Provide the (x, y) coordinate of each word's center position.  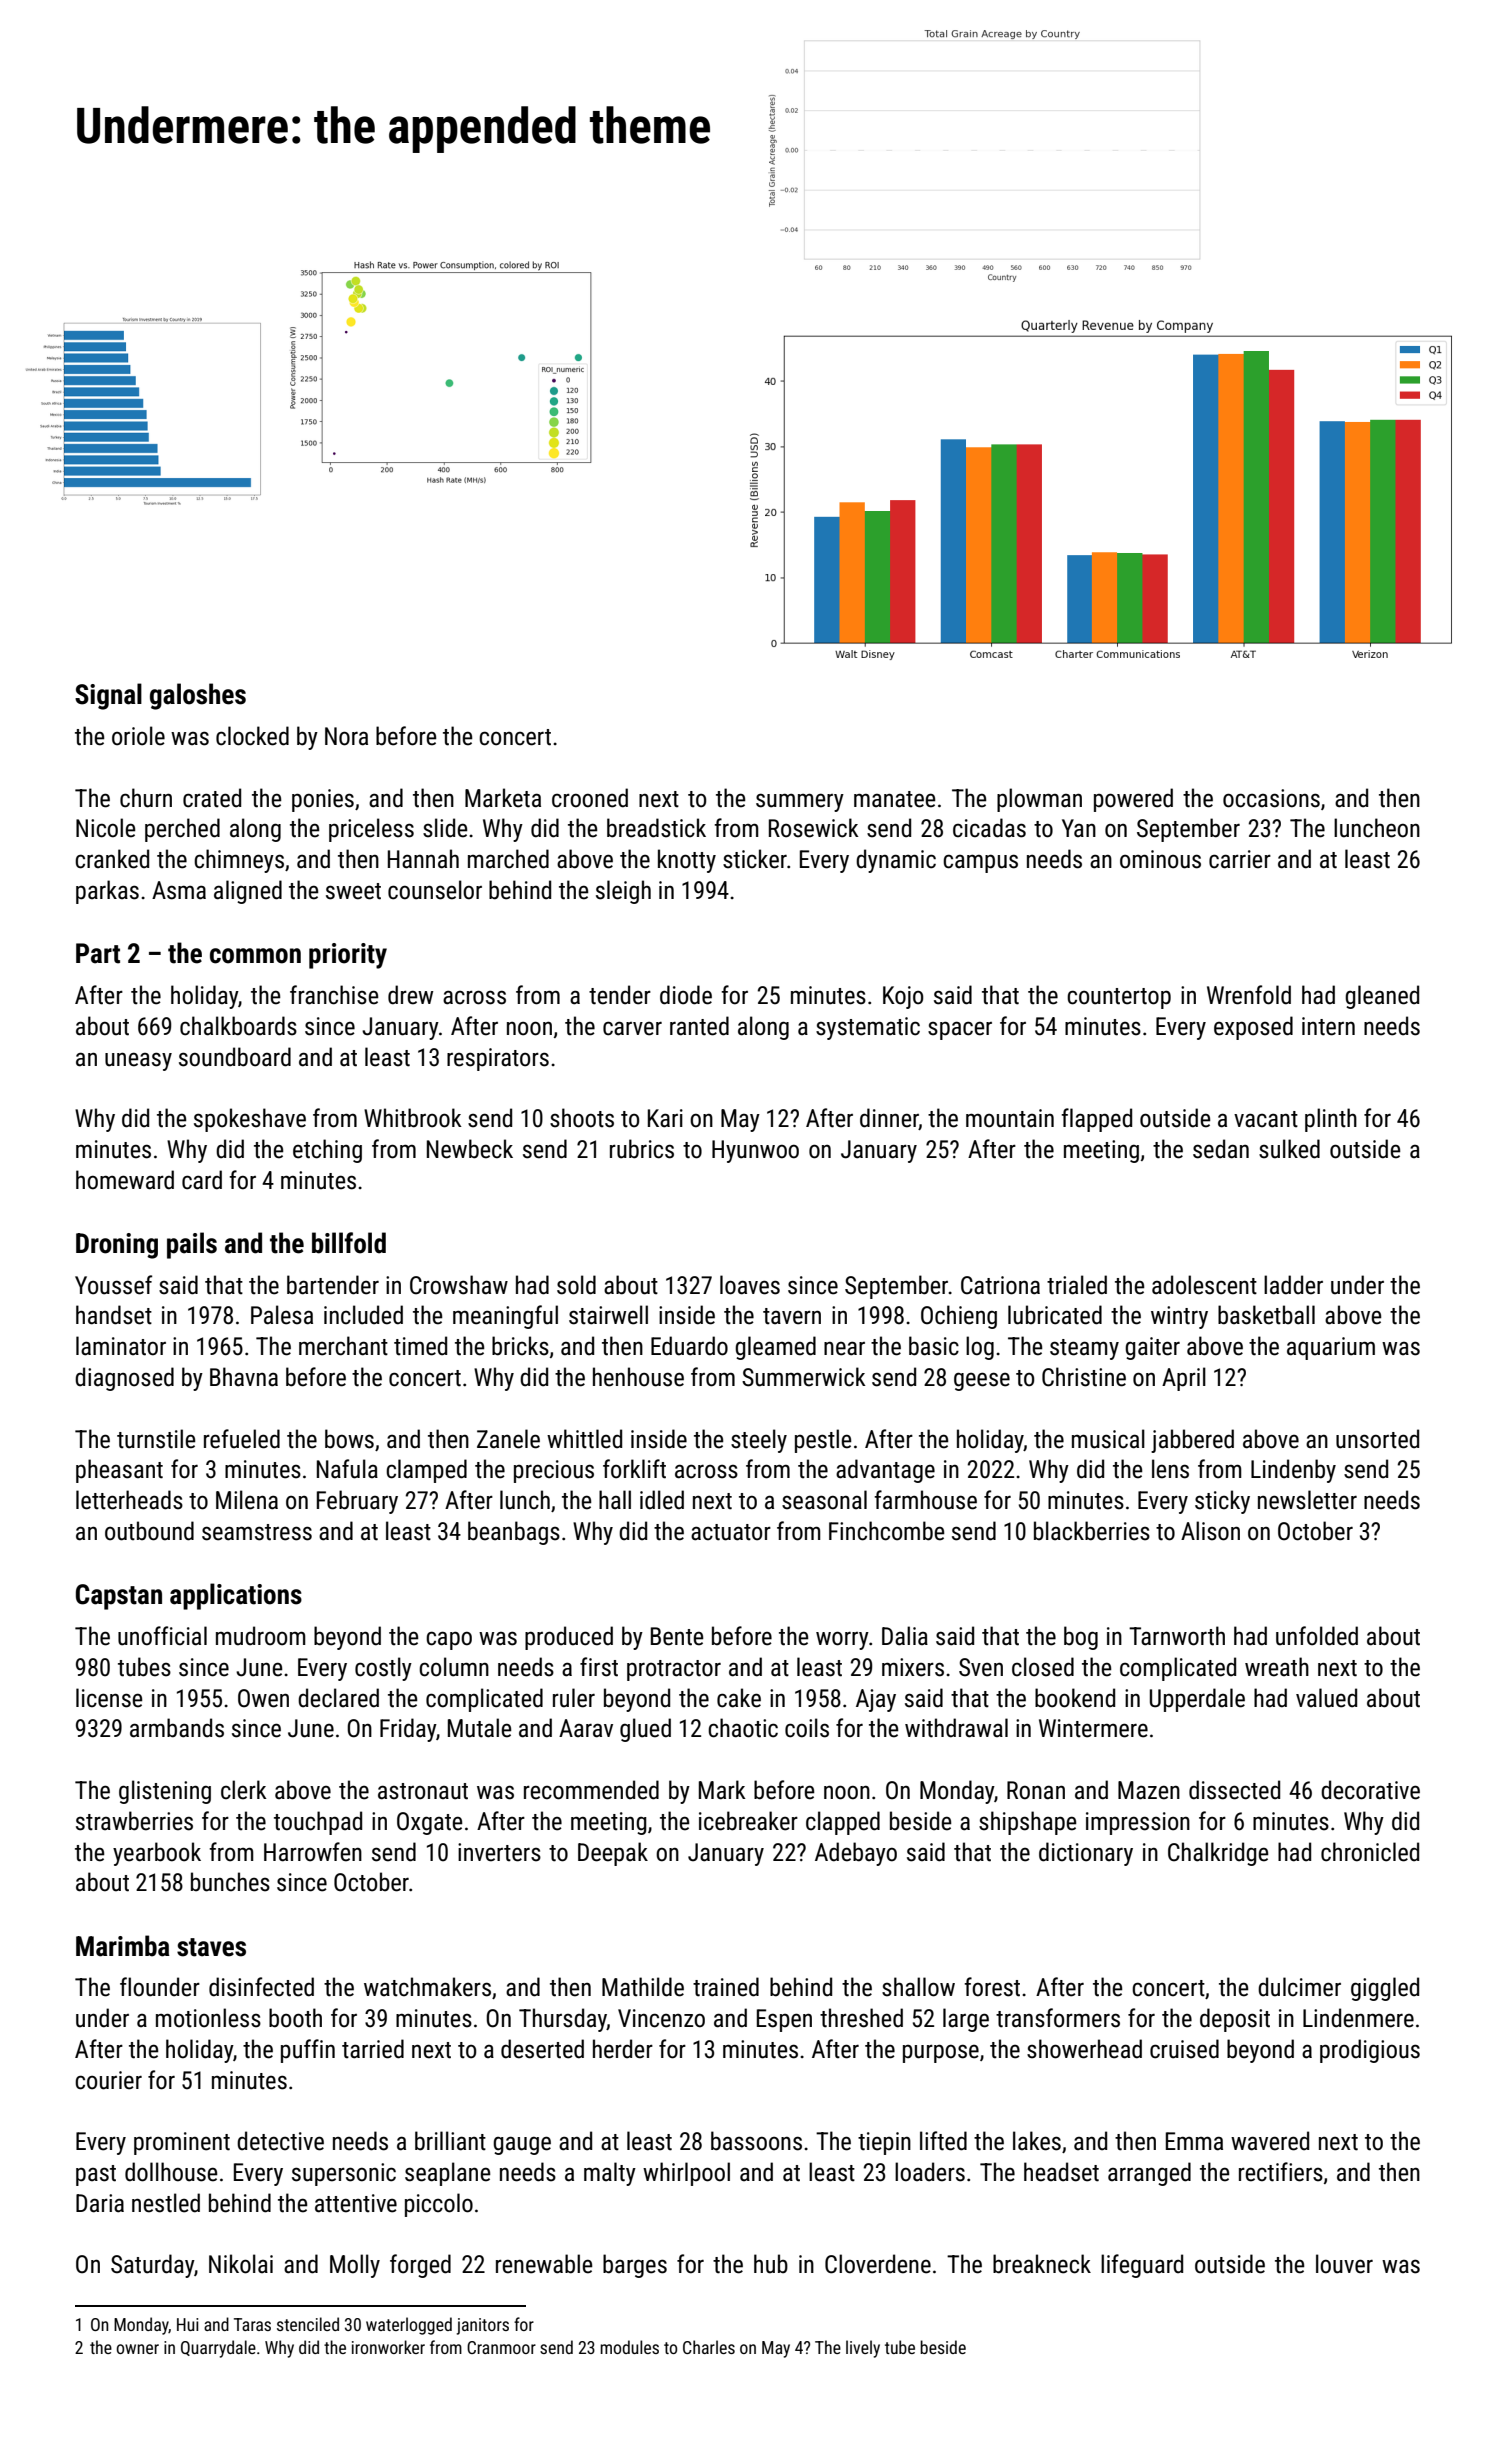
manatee (895, 799)
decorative (1370, 1790)
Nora (346, 736)
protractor (674, 1670)
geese (982, 1381)
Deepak (613, 1854)
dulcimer (1299, 1987)
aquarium (1331, 1348)
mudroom (260, 1636)
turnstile (156, 1439)
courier (108, 2080)
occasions (1271, 798)
